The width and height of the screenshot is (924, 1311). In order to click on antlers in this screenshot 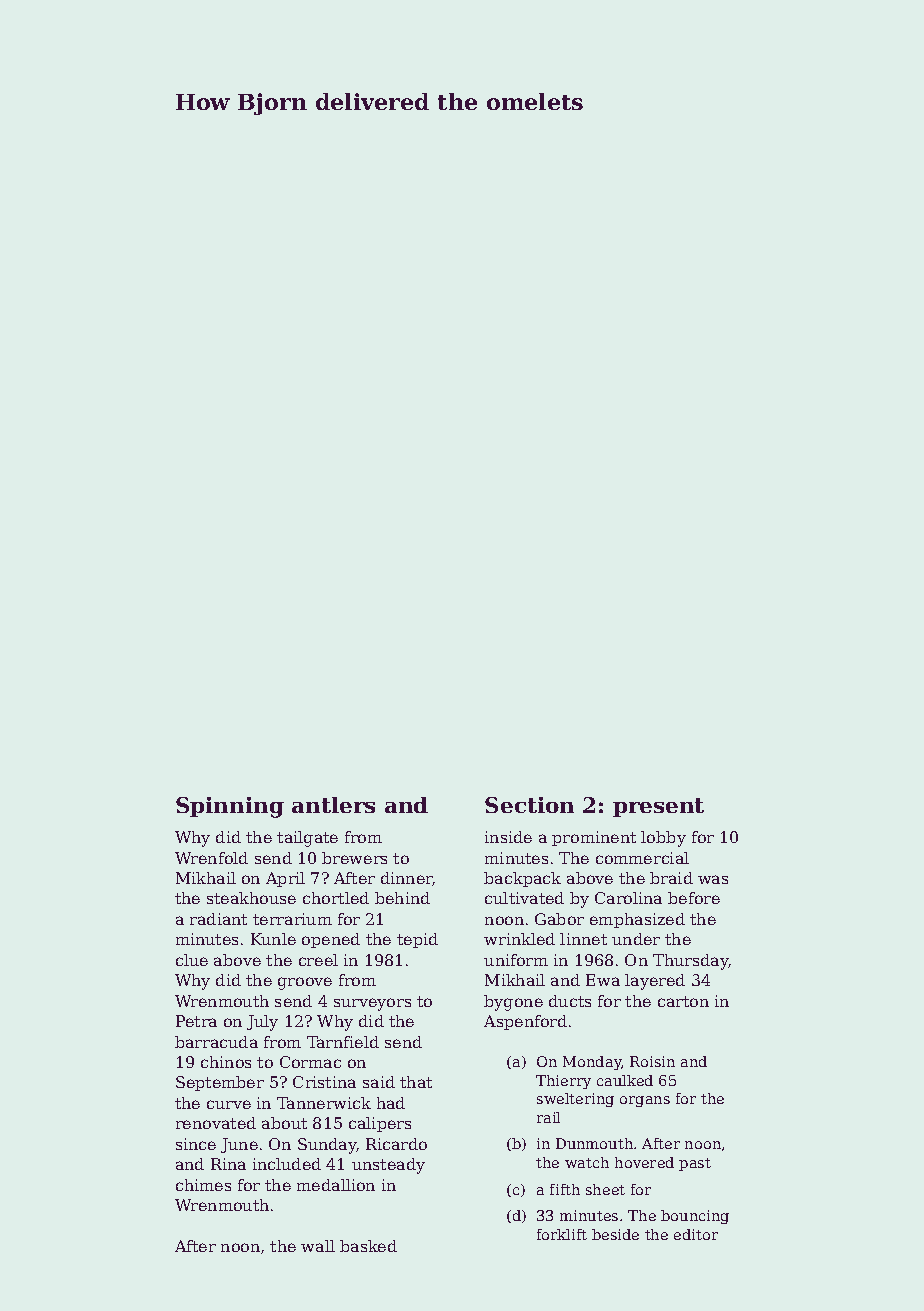, I will do `click(333, 805)`.
